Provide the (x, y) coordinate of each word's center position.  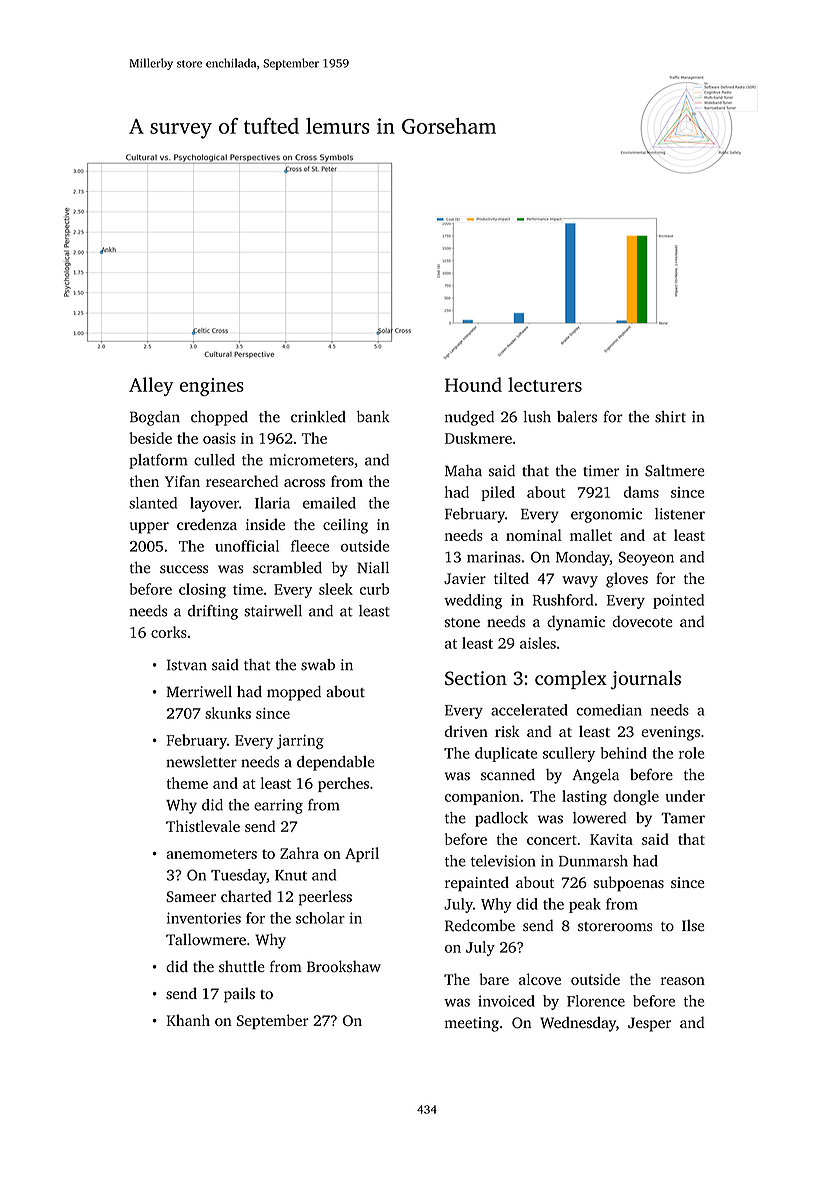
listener (680, 514)
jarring (300, 741)
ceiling (345, 526)
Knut (291, 875)
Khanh (188, 1020)
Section (476, 678)
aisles (538, 643)
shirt (670, 417)
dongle (636, 797)
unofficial (247, 546)
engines (212, 387)
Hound (473, 384)
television (503, 861)
